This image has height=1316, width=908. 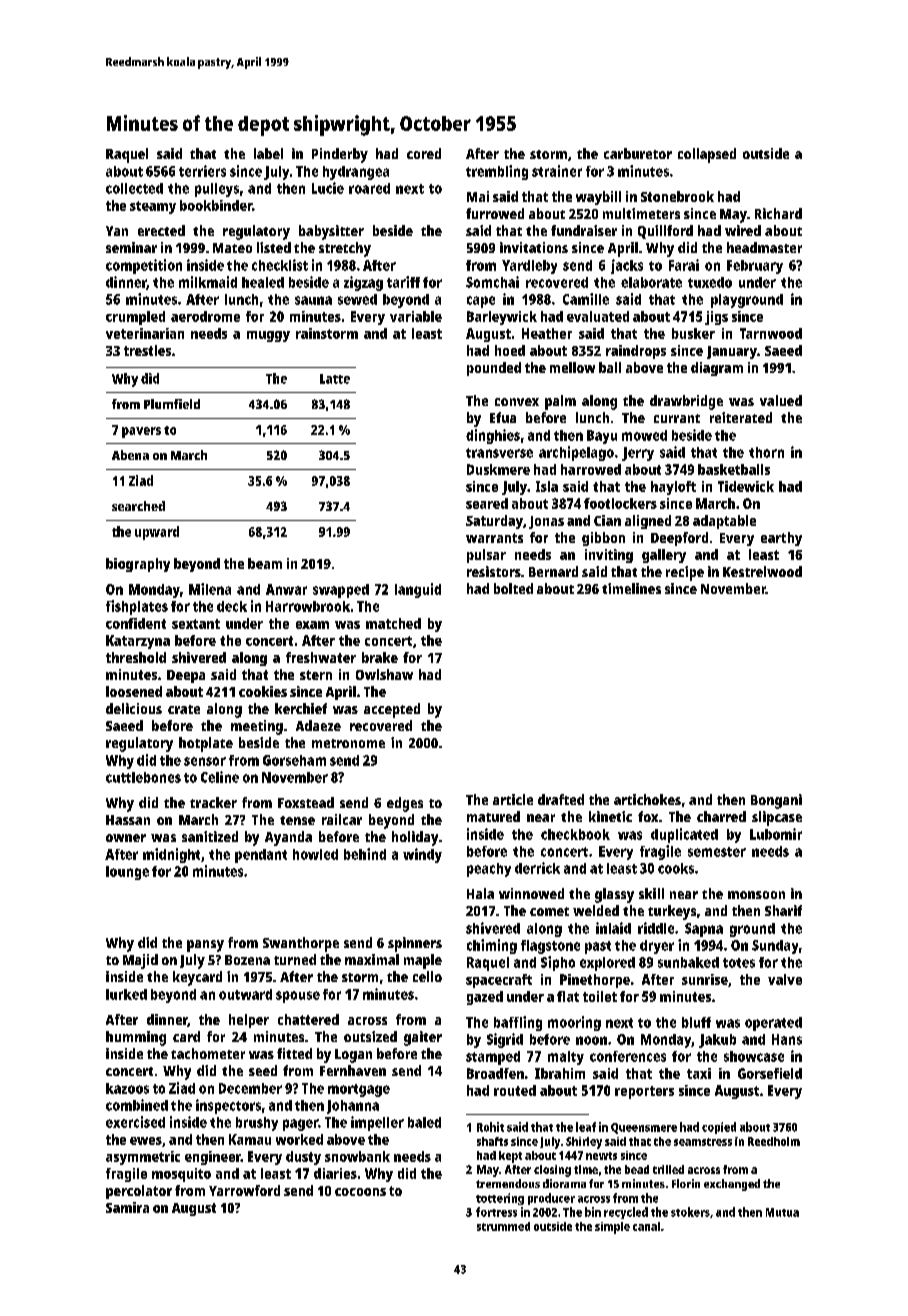 I want to click on charred, so click(x=721, y=816).
